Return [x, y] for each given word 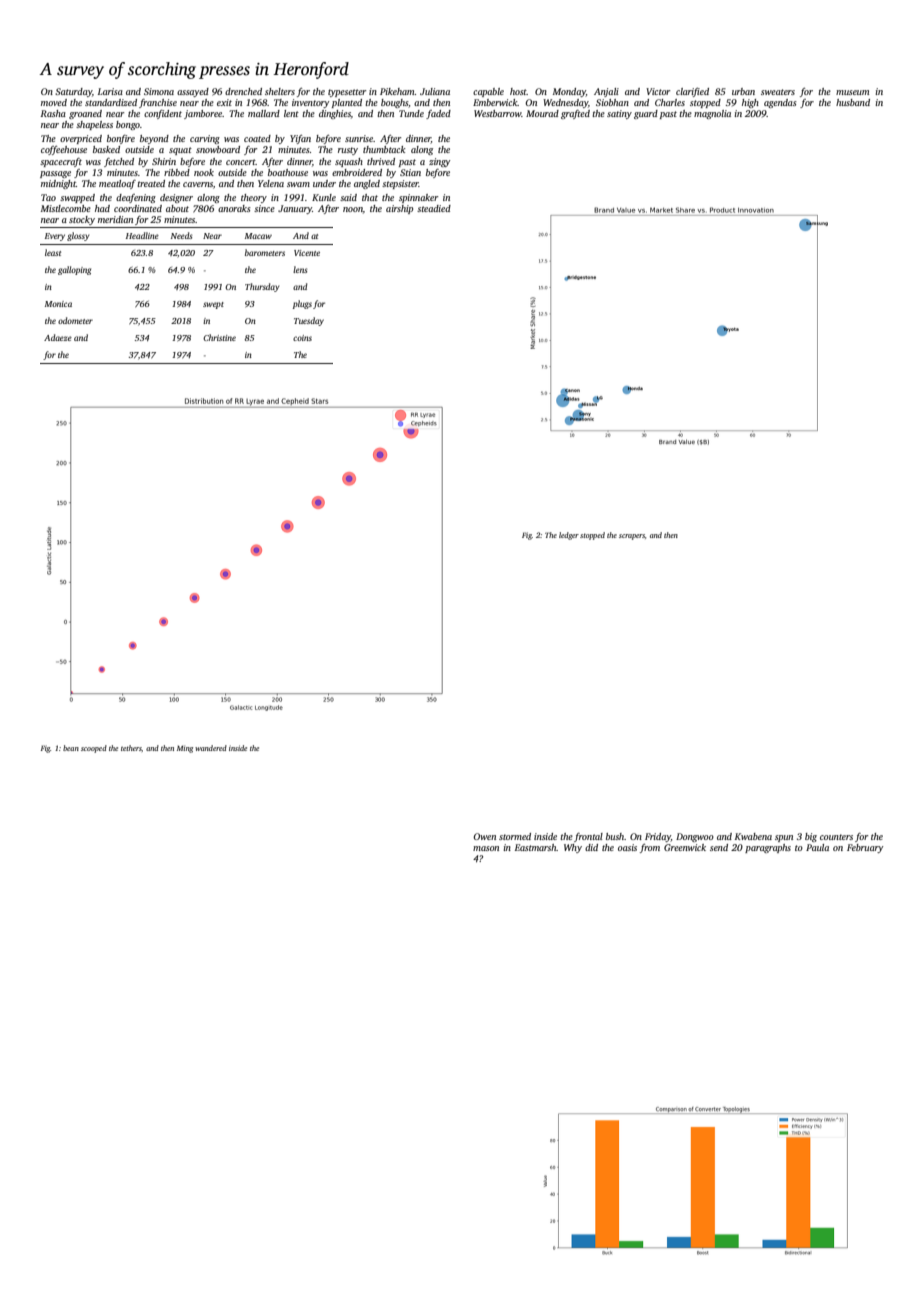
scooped [94, 749]
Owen [484, 836]
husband [853, 102]
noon [353, 209]
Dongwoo [695, 837]
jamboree [203, 114]
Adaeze [58, 337]
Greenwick [685, 847]
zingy [439, 162]
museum [852, 92]
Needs [181, 235]
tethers [131, 748]
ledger [569, 536]
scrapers [632, 537]
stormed [515, 836]
